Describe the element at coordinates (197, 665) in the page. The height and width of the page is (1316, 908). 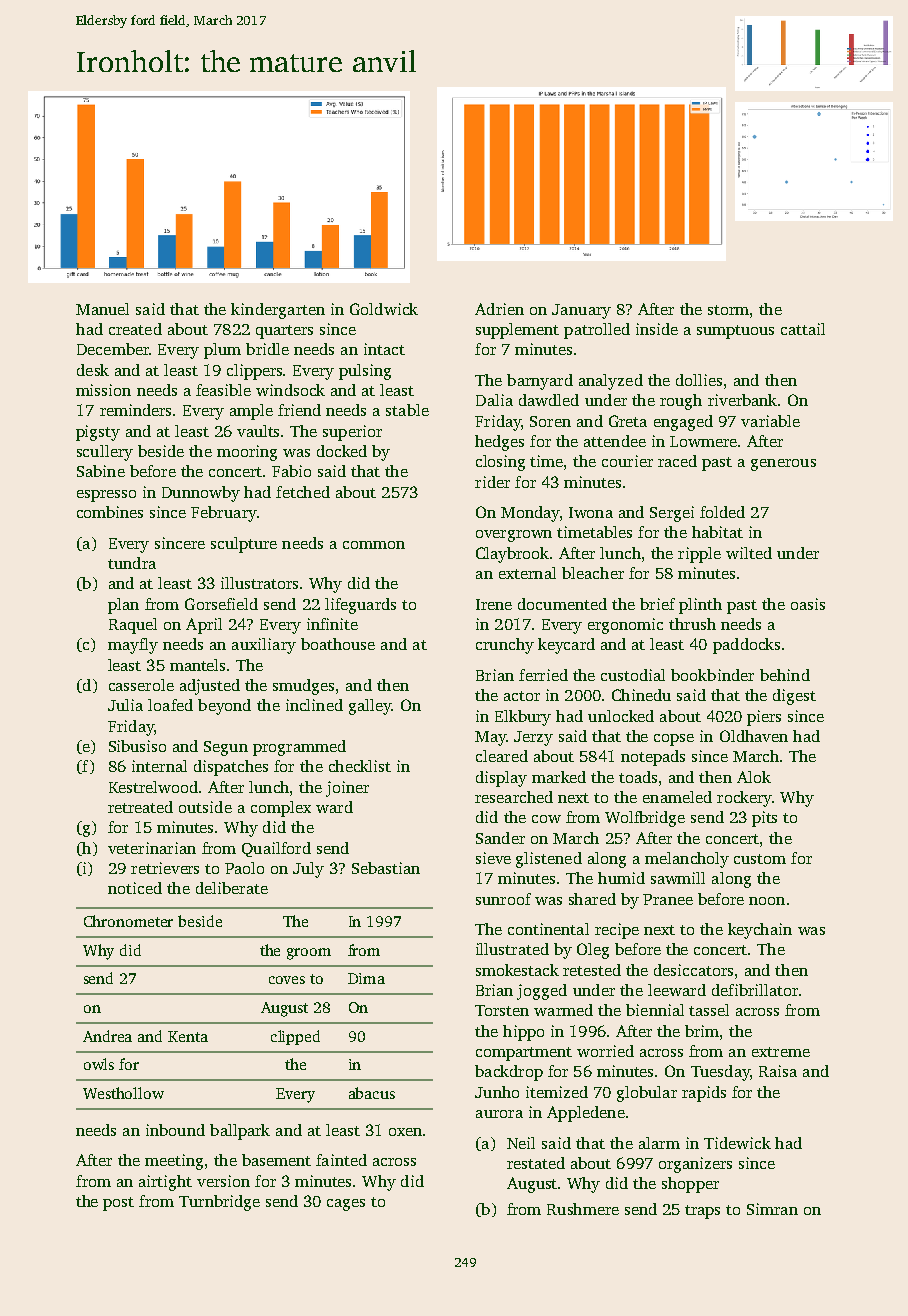
I see `mantels` at that location.
